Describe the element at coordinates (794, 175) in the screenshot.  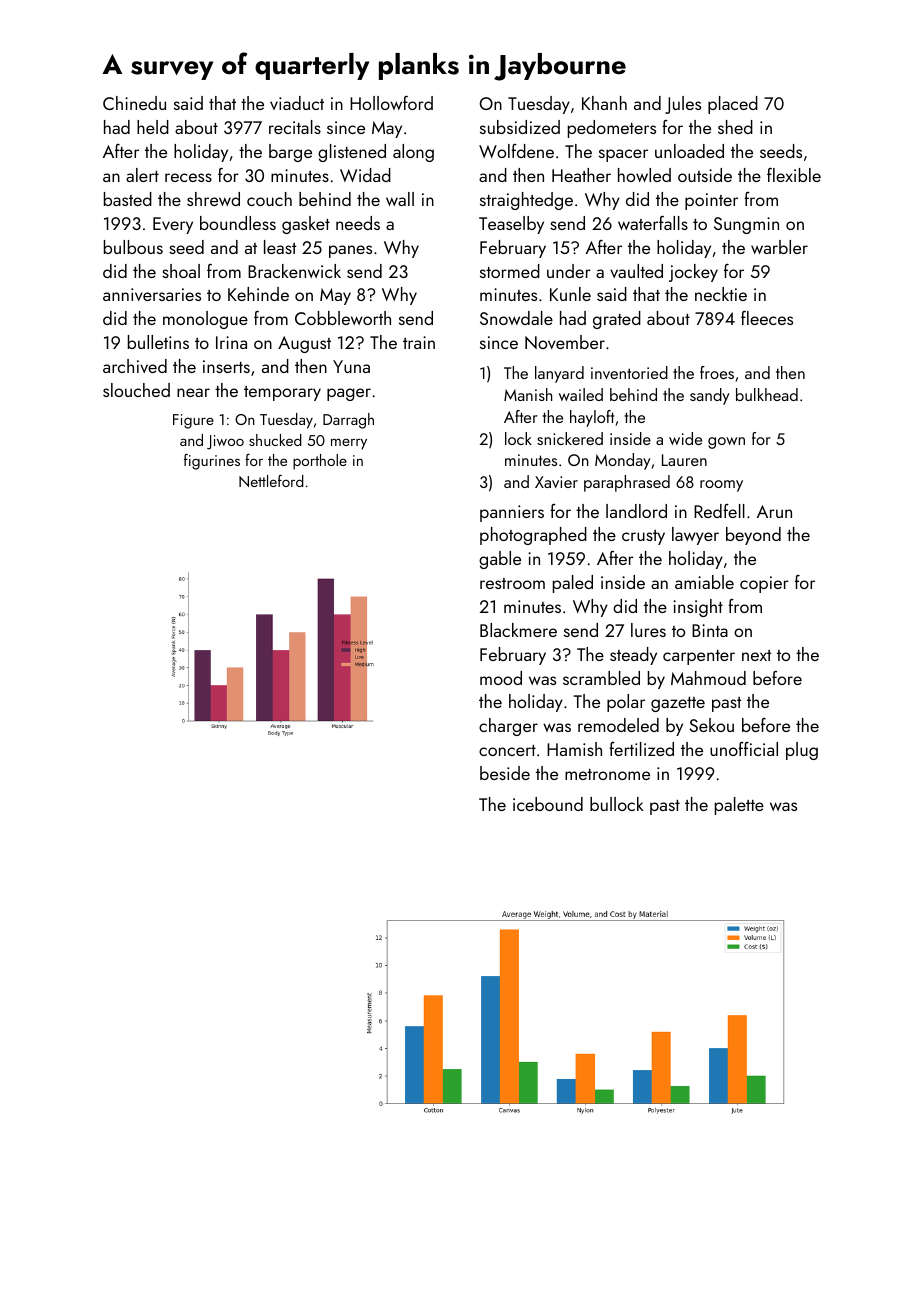
I see `flexible` at that location.
